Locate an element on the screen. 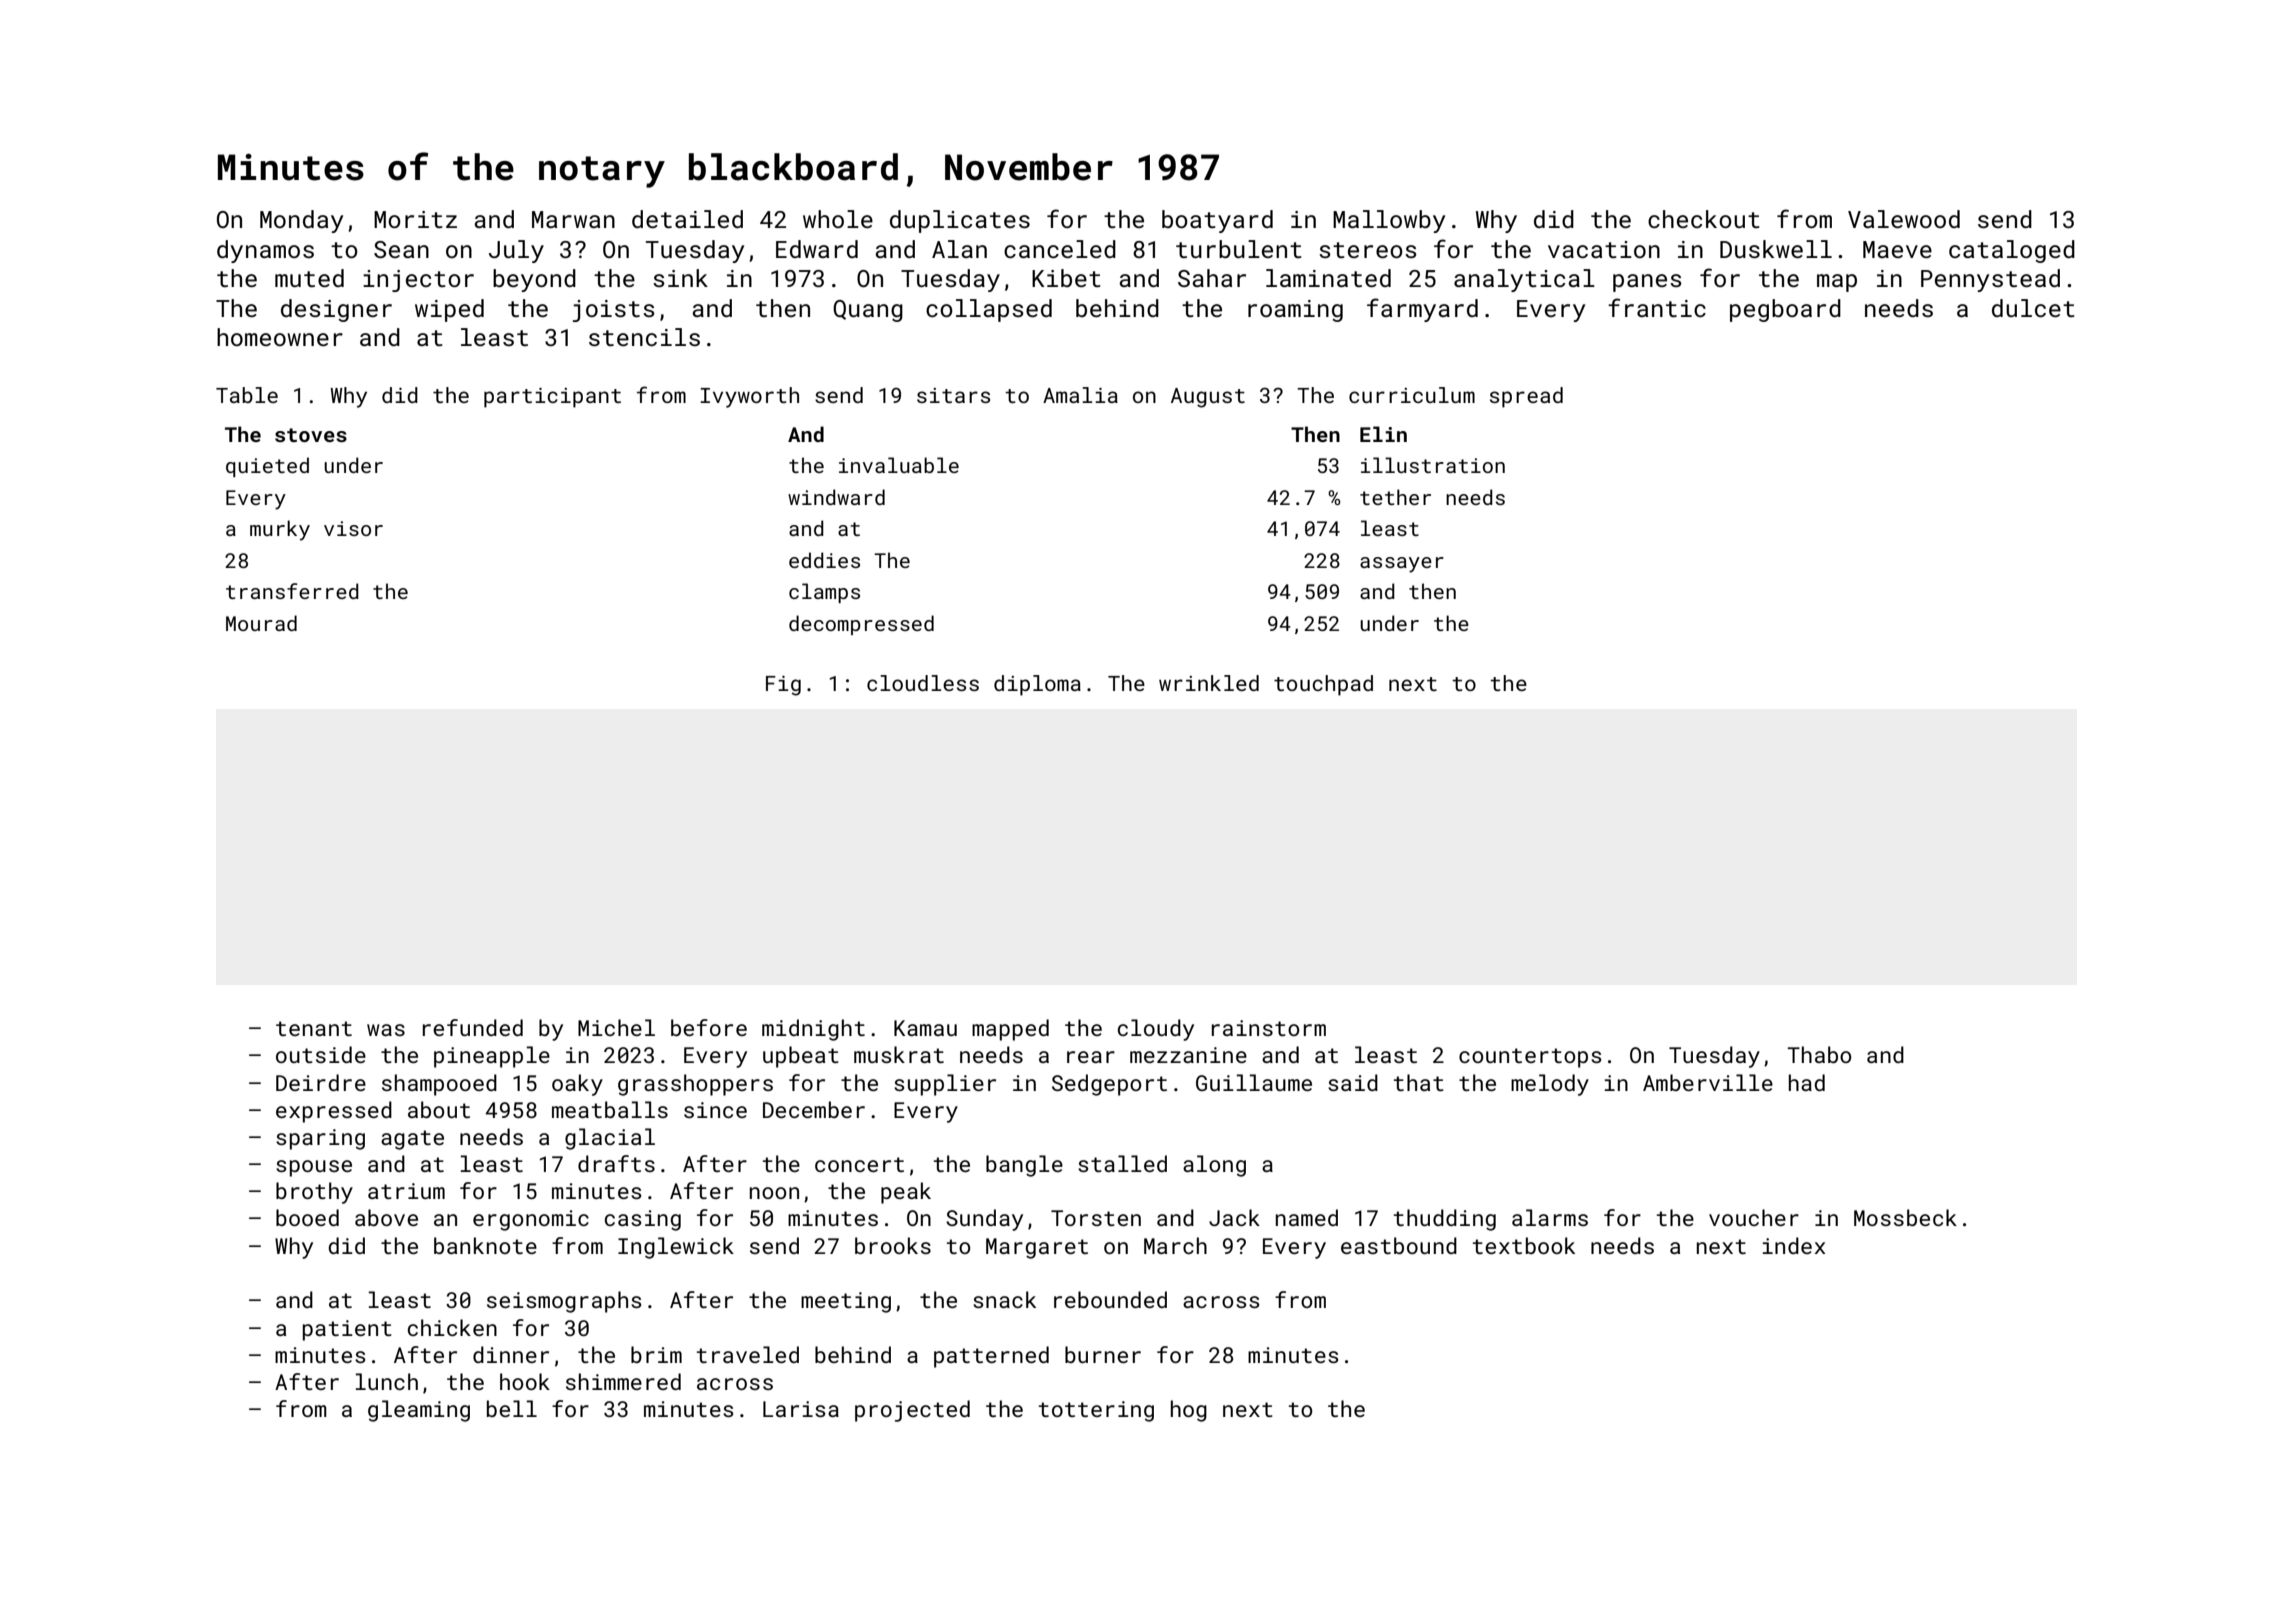 This screenshot has width=2292, height=1620. along is located at coordinates (1214, 1166).
